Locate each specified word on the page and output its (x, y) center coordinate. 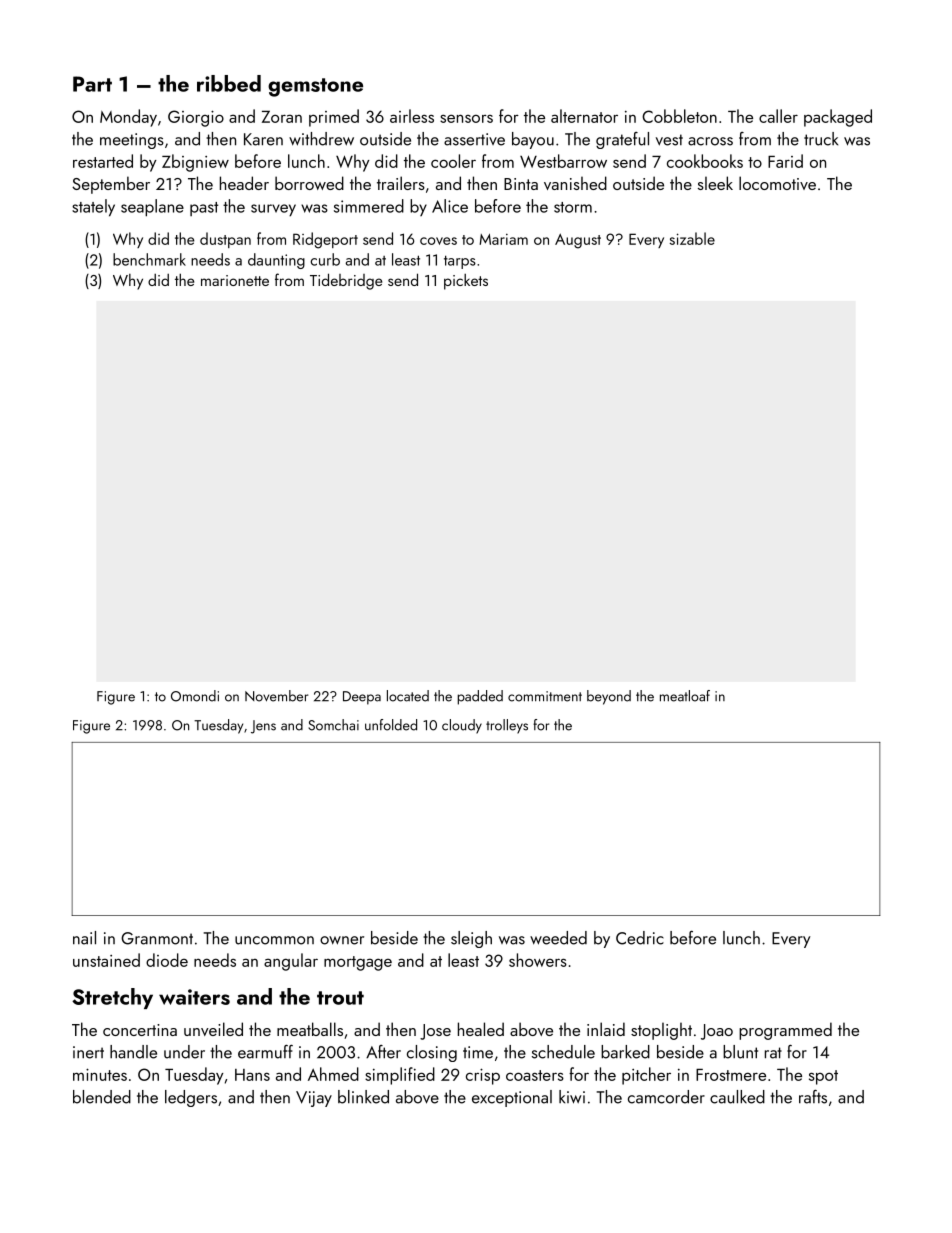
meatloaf (685, 696)
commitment (545, 696)
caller (778, 116)
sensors (466, 118)
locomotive (777, 183)
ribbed (229, 83)
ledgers (191, 1098)
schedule (563, 1052)
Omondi (195, 696)
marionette (235, 280)
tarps (460, 262)
